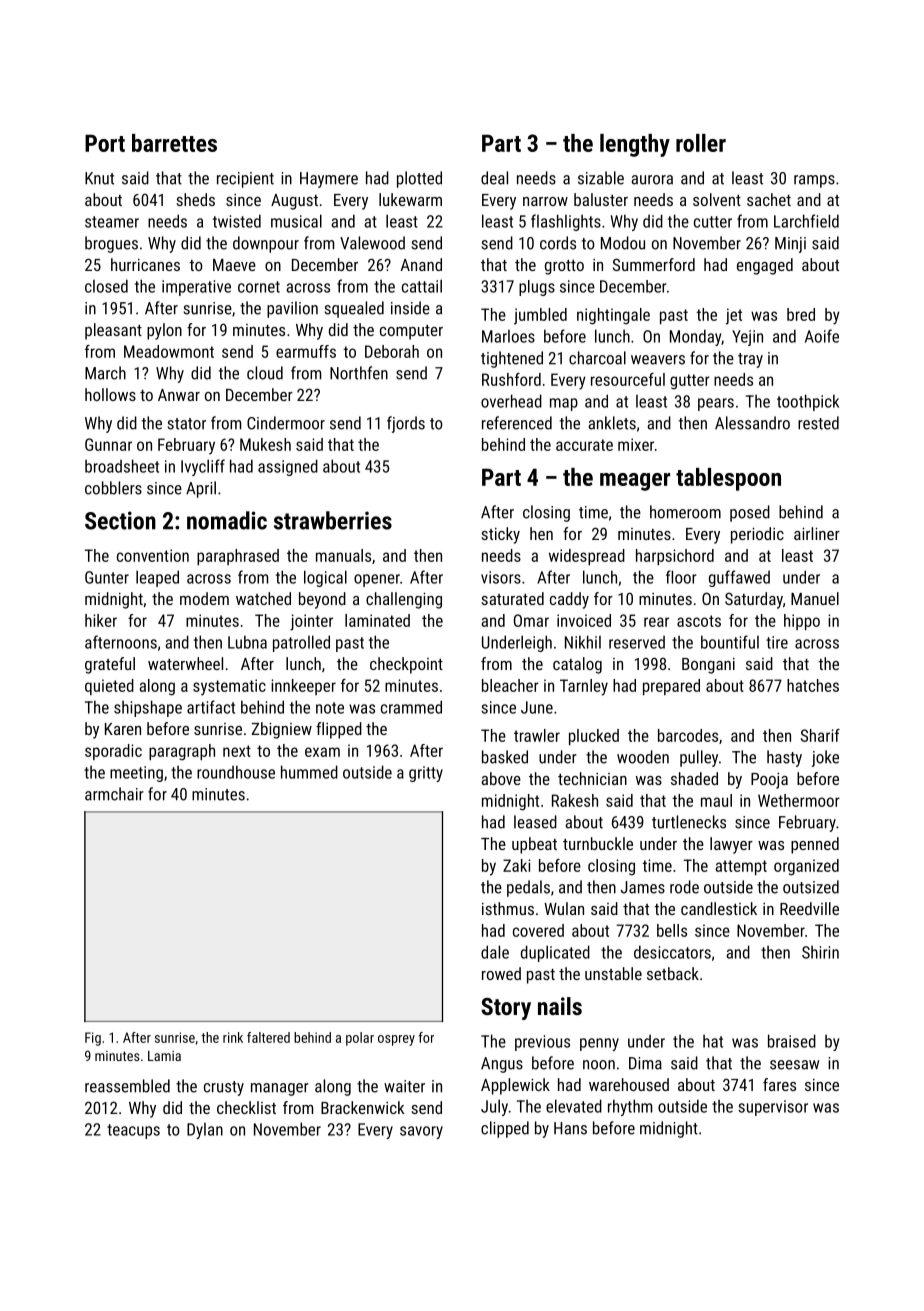 The image size is (924, 1311). I want to click on prepared, so click(671, 687).
